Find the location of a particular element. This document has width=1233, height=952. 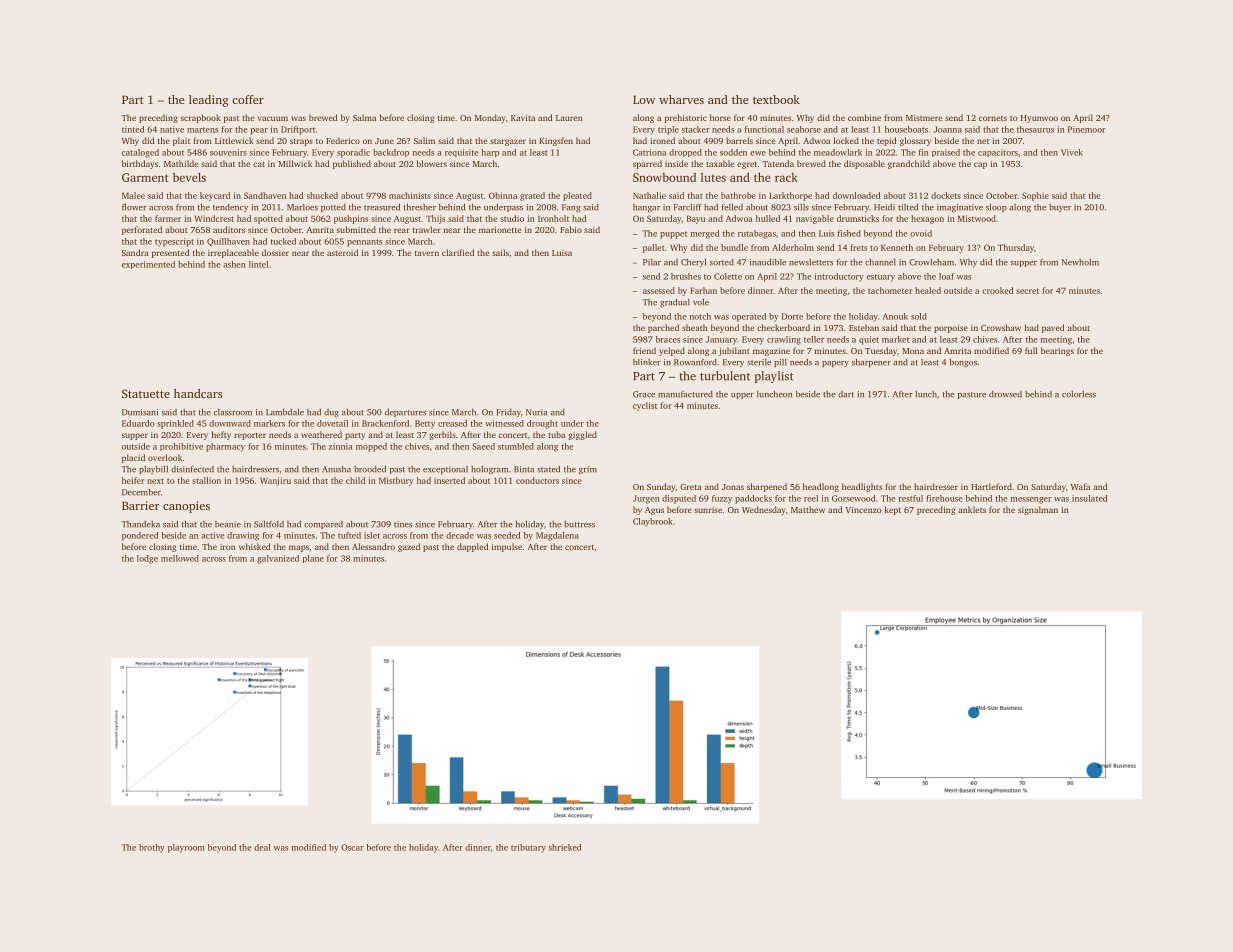

signalman is located at coordinates (1038, 510).
